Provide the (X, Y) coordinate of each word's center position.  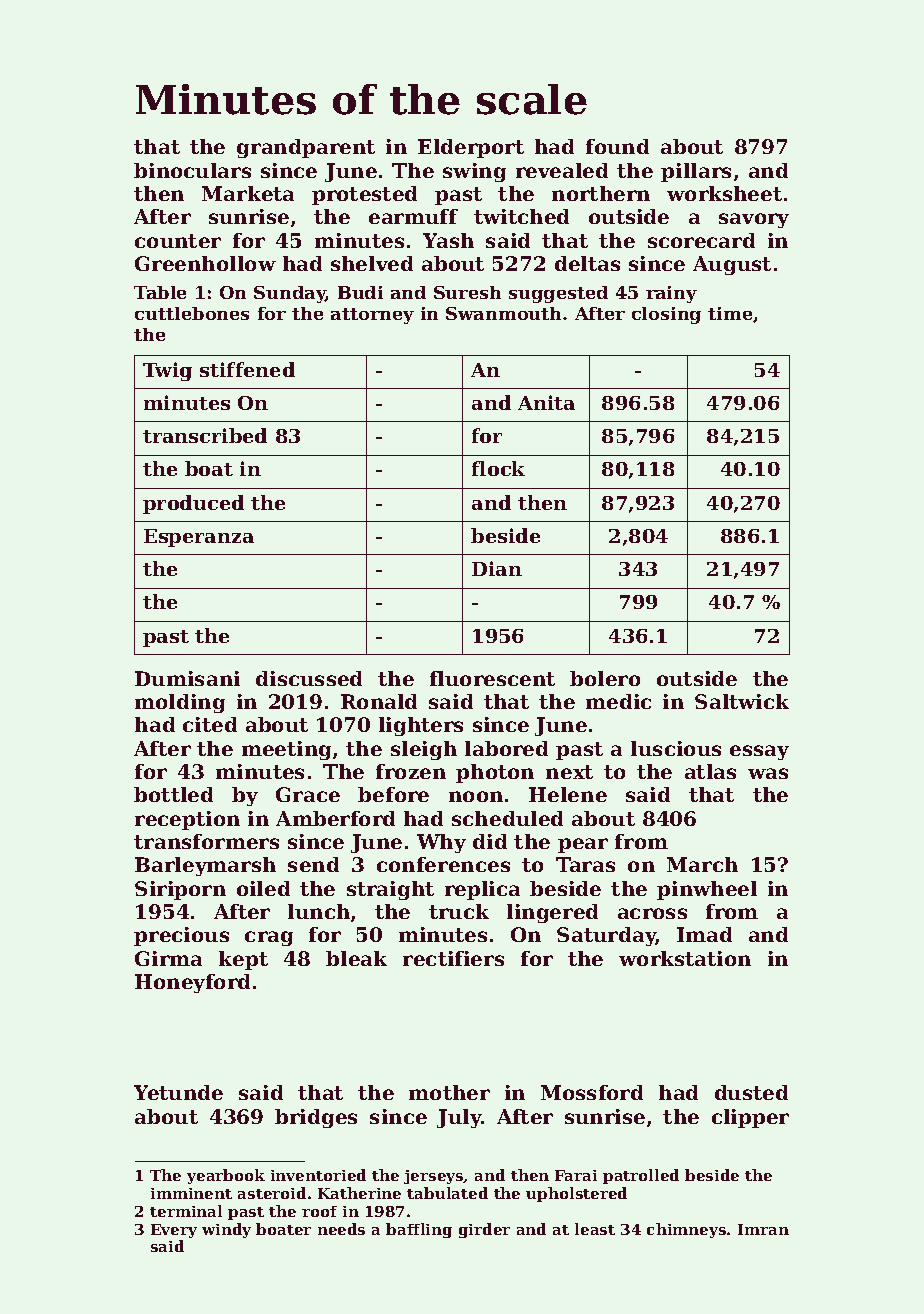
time (730, 313)
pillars (696, 172)
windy (226, 1230)
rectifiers (453, 958)
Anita (546, 402)
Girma (168, 958)
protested (364, 195)
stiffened (247, 369)
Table (160, 292)
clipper (750, 1118)
